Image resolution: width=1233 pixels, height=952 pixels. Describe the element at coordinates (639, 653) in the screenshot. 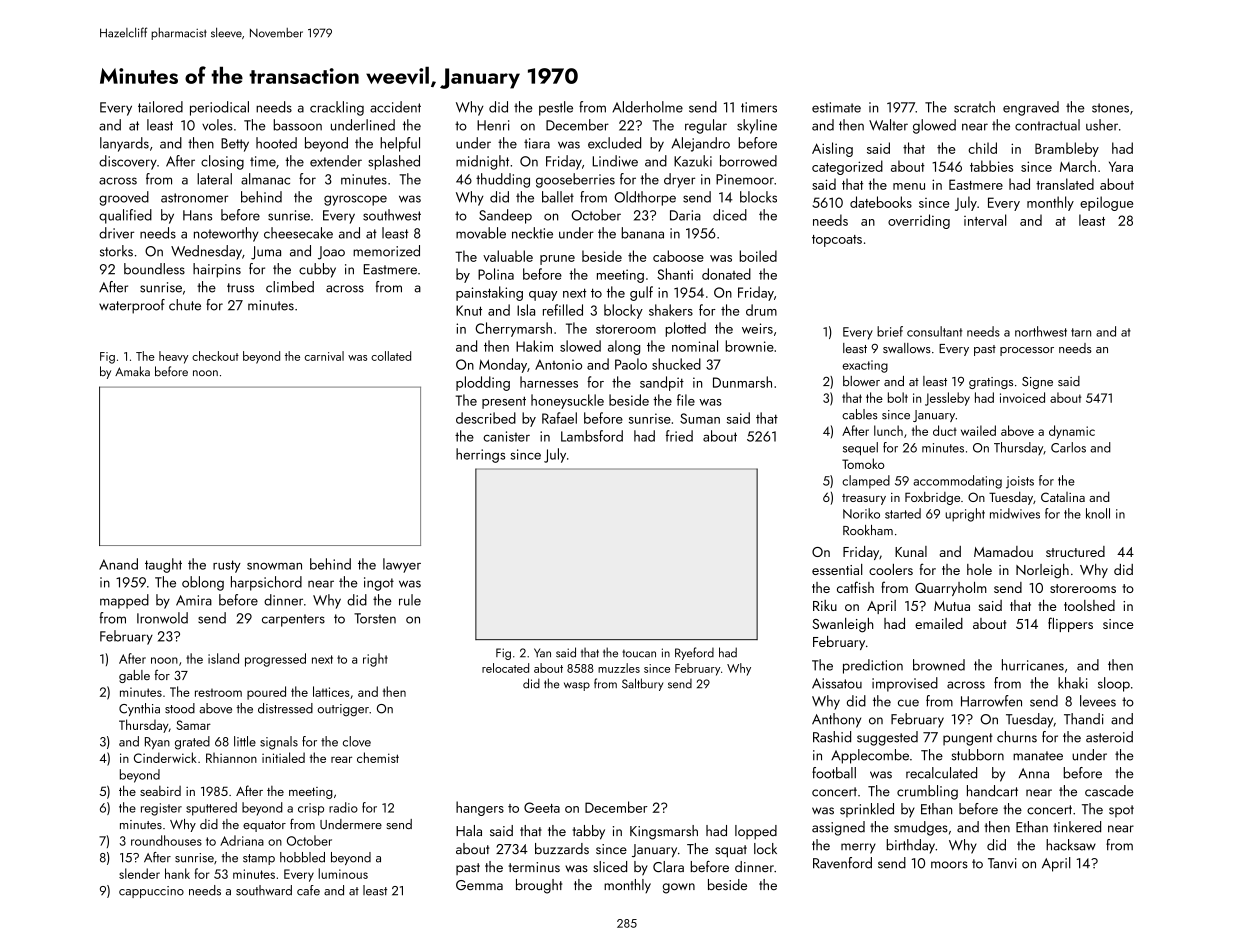

I see `toucan` at that location.
